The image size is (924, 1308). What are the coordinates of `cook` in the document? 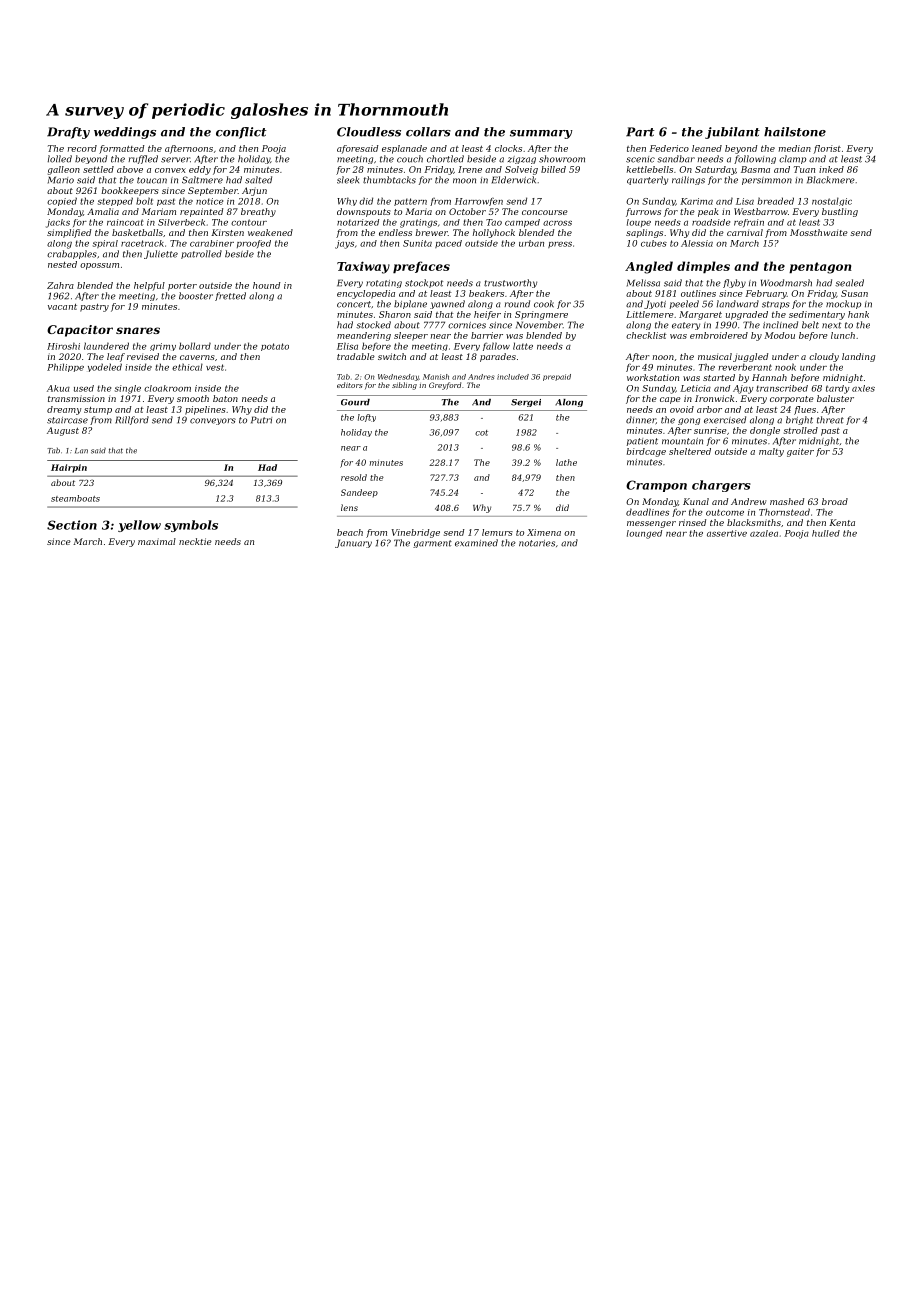 It's located at (544, 304).
